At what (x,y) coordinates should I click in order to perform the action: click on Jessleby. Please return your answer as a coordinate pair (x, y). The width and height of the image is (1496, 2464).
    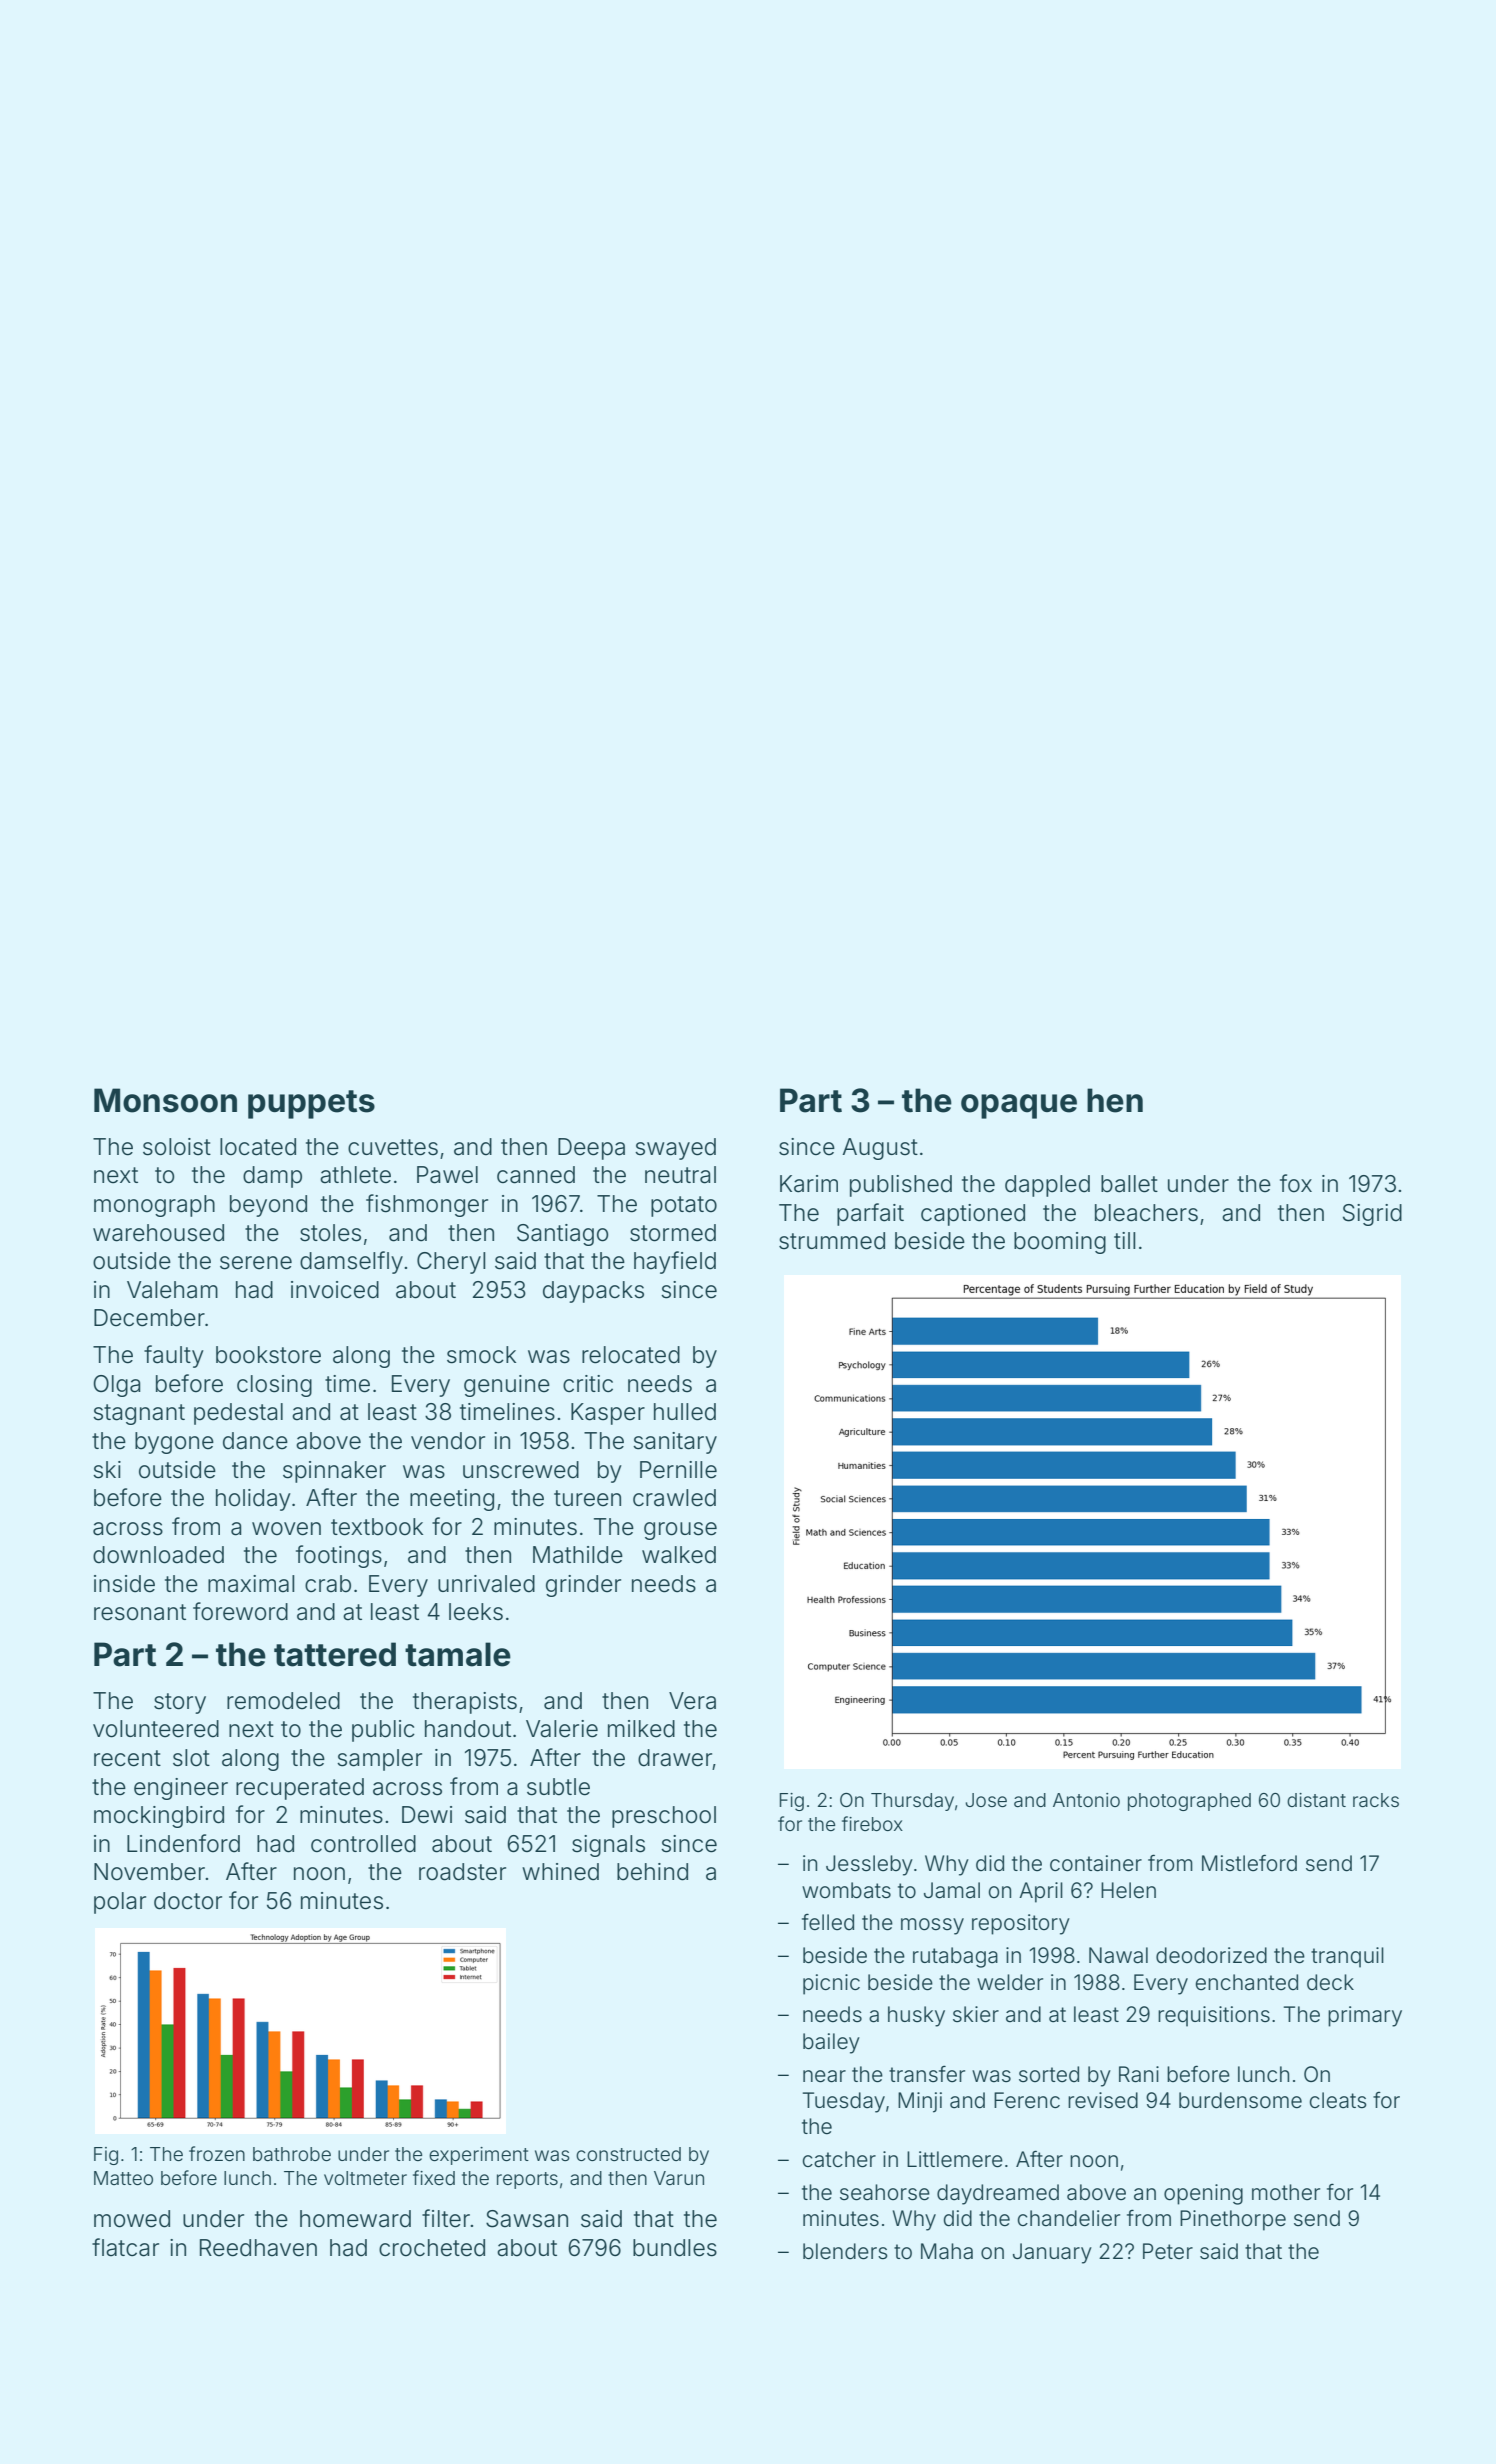
    Looking at the image, I should click on (869, 1865).
